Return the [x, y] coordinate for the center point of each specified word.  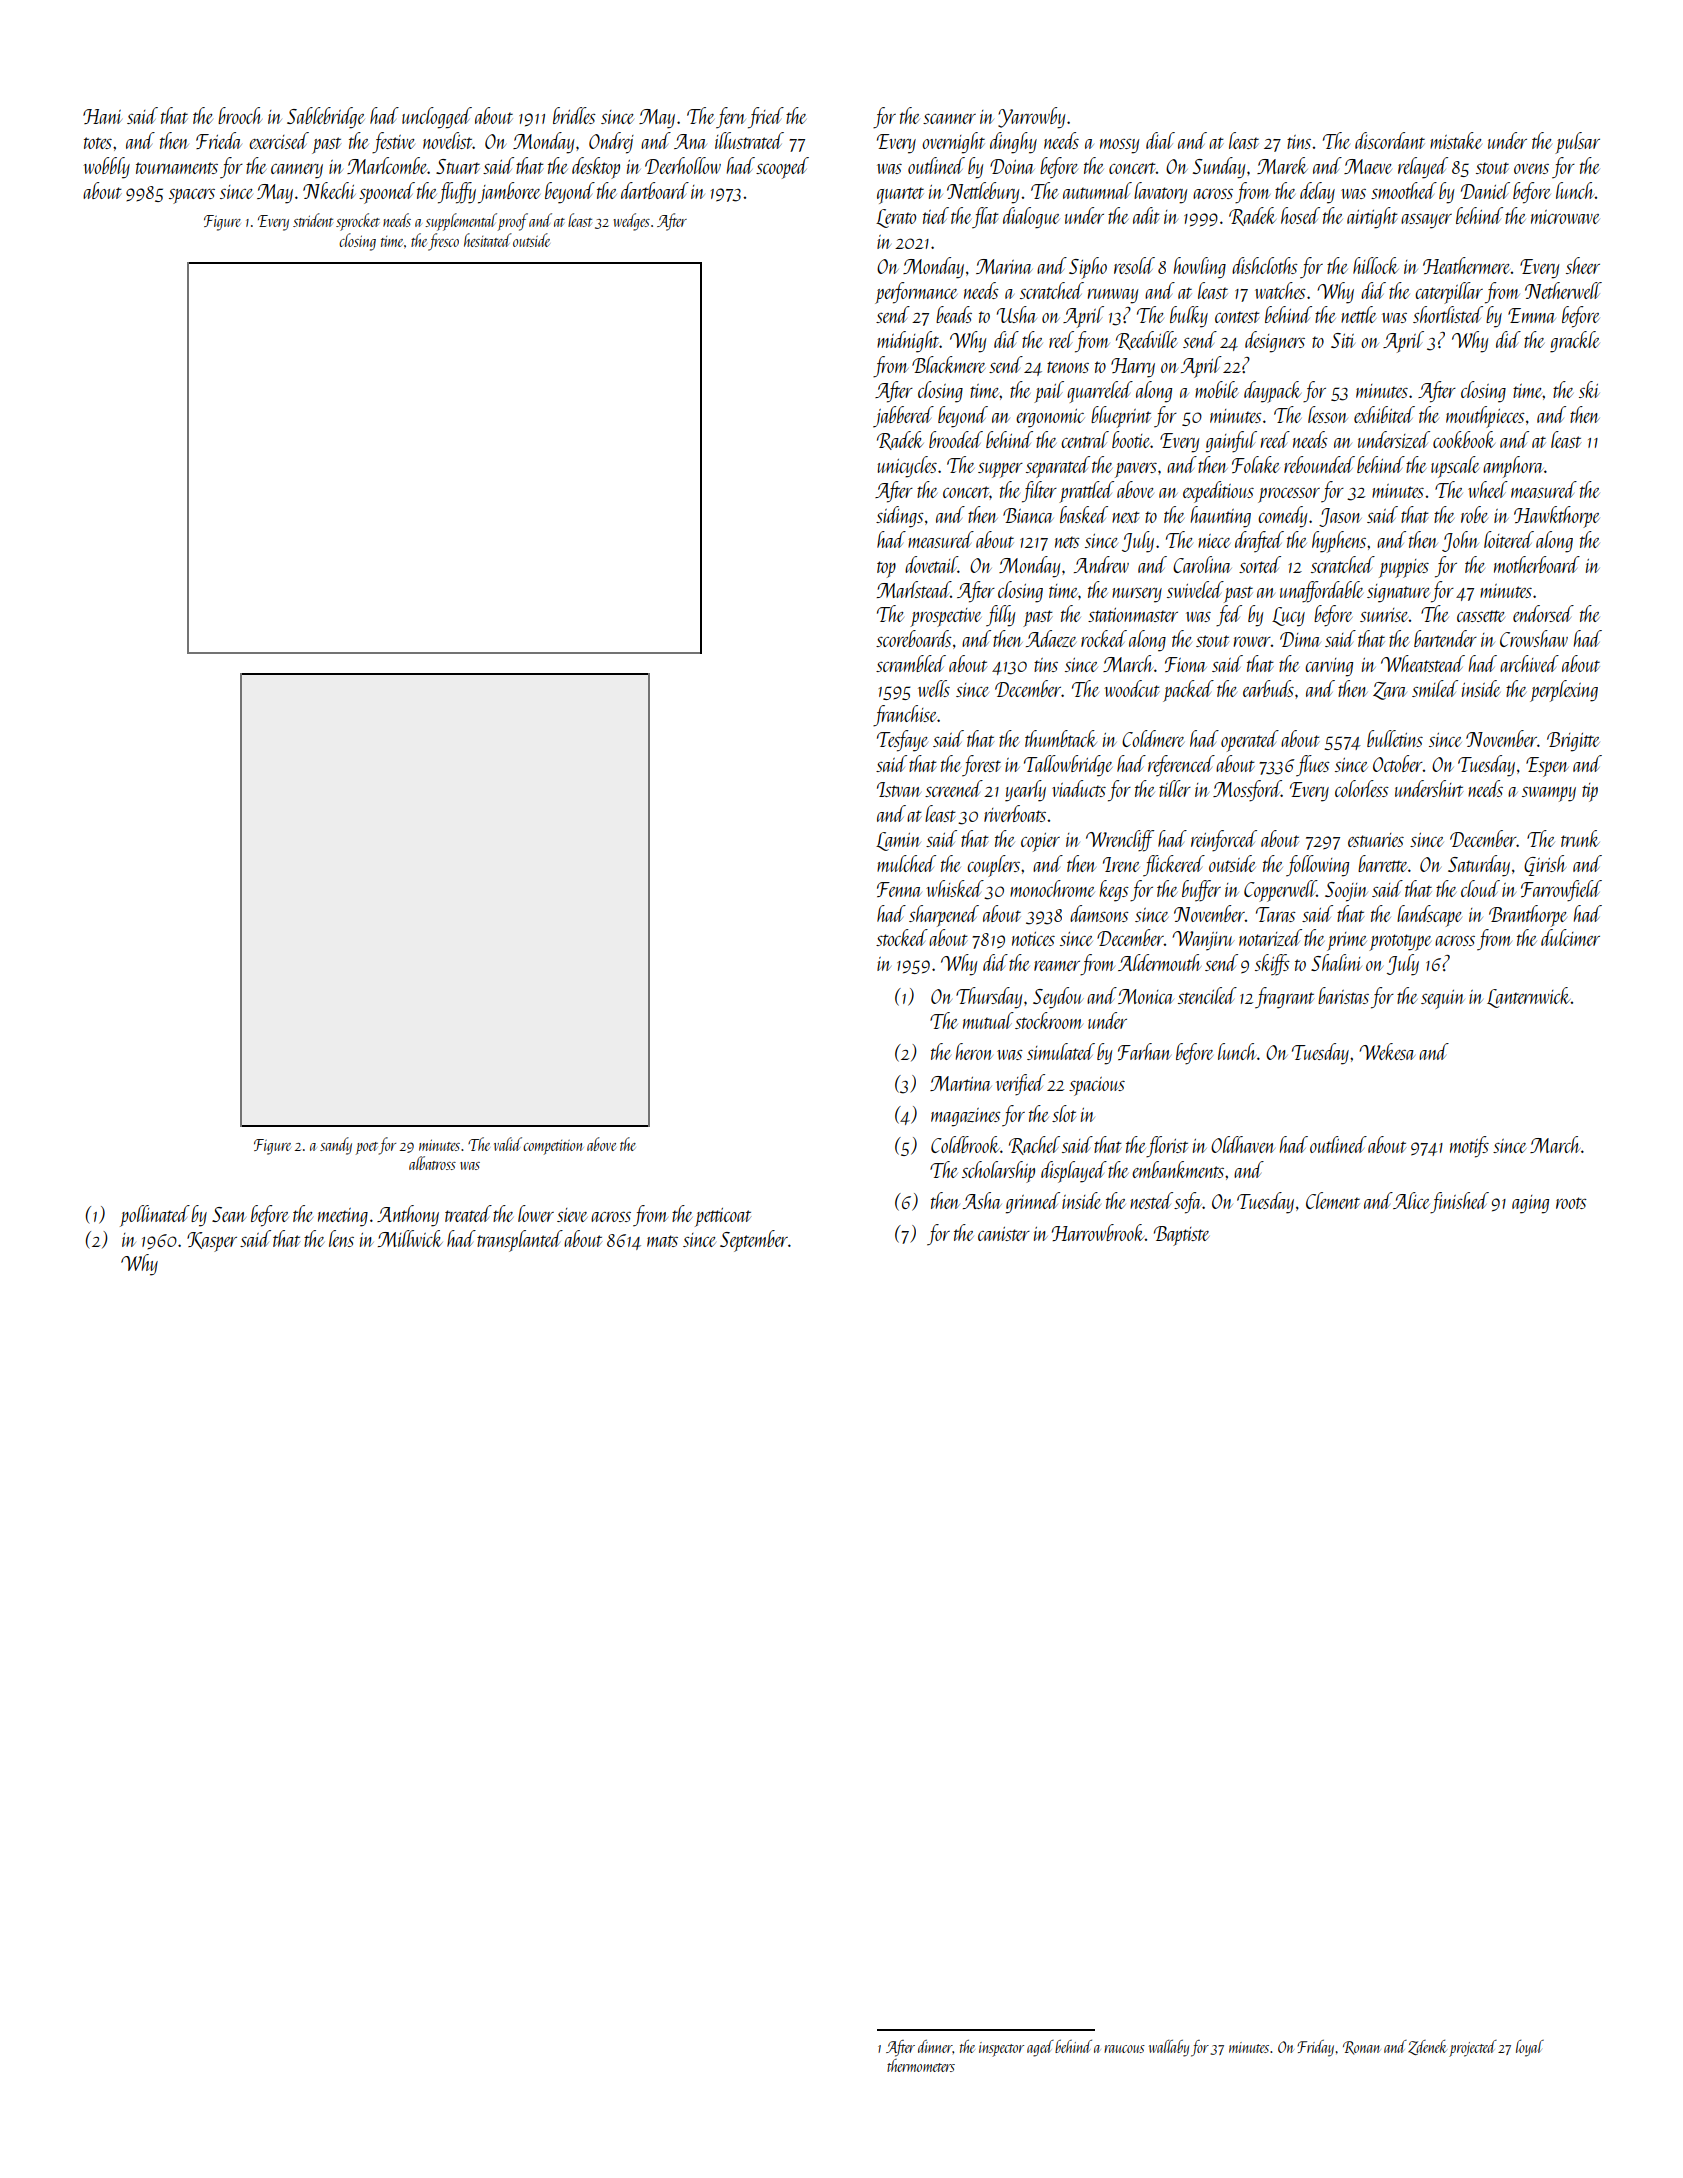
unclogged [437, 118]
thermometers [921, 2065]
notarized [1270, 937]
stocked [902, 937]
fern [731, 117]
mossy [1119, 146]
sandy [336, 1146]
